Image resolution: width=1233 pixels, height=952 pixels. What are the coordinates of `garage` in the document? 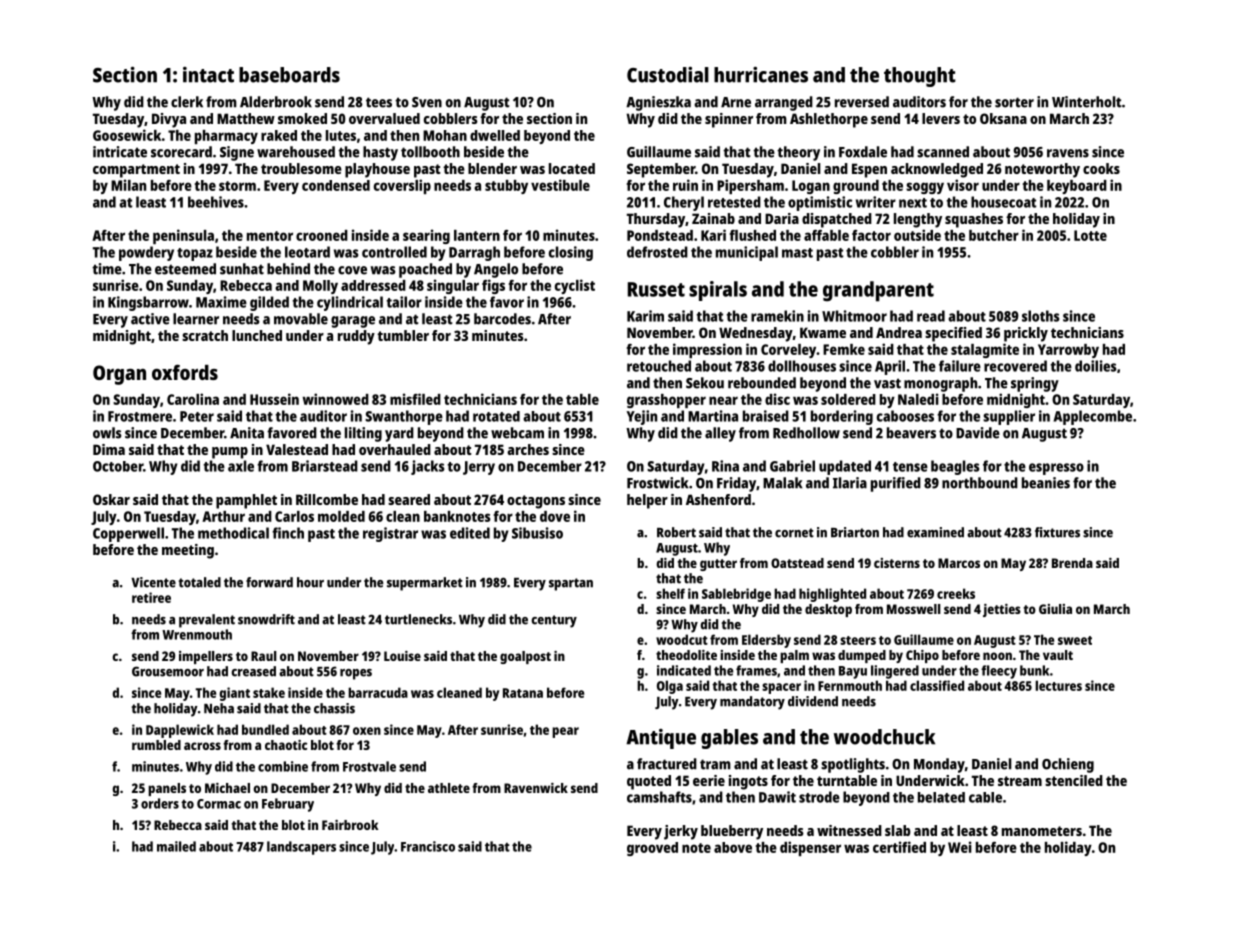 It's located at (353, 322).
